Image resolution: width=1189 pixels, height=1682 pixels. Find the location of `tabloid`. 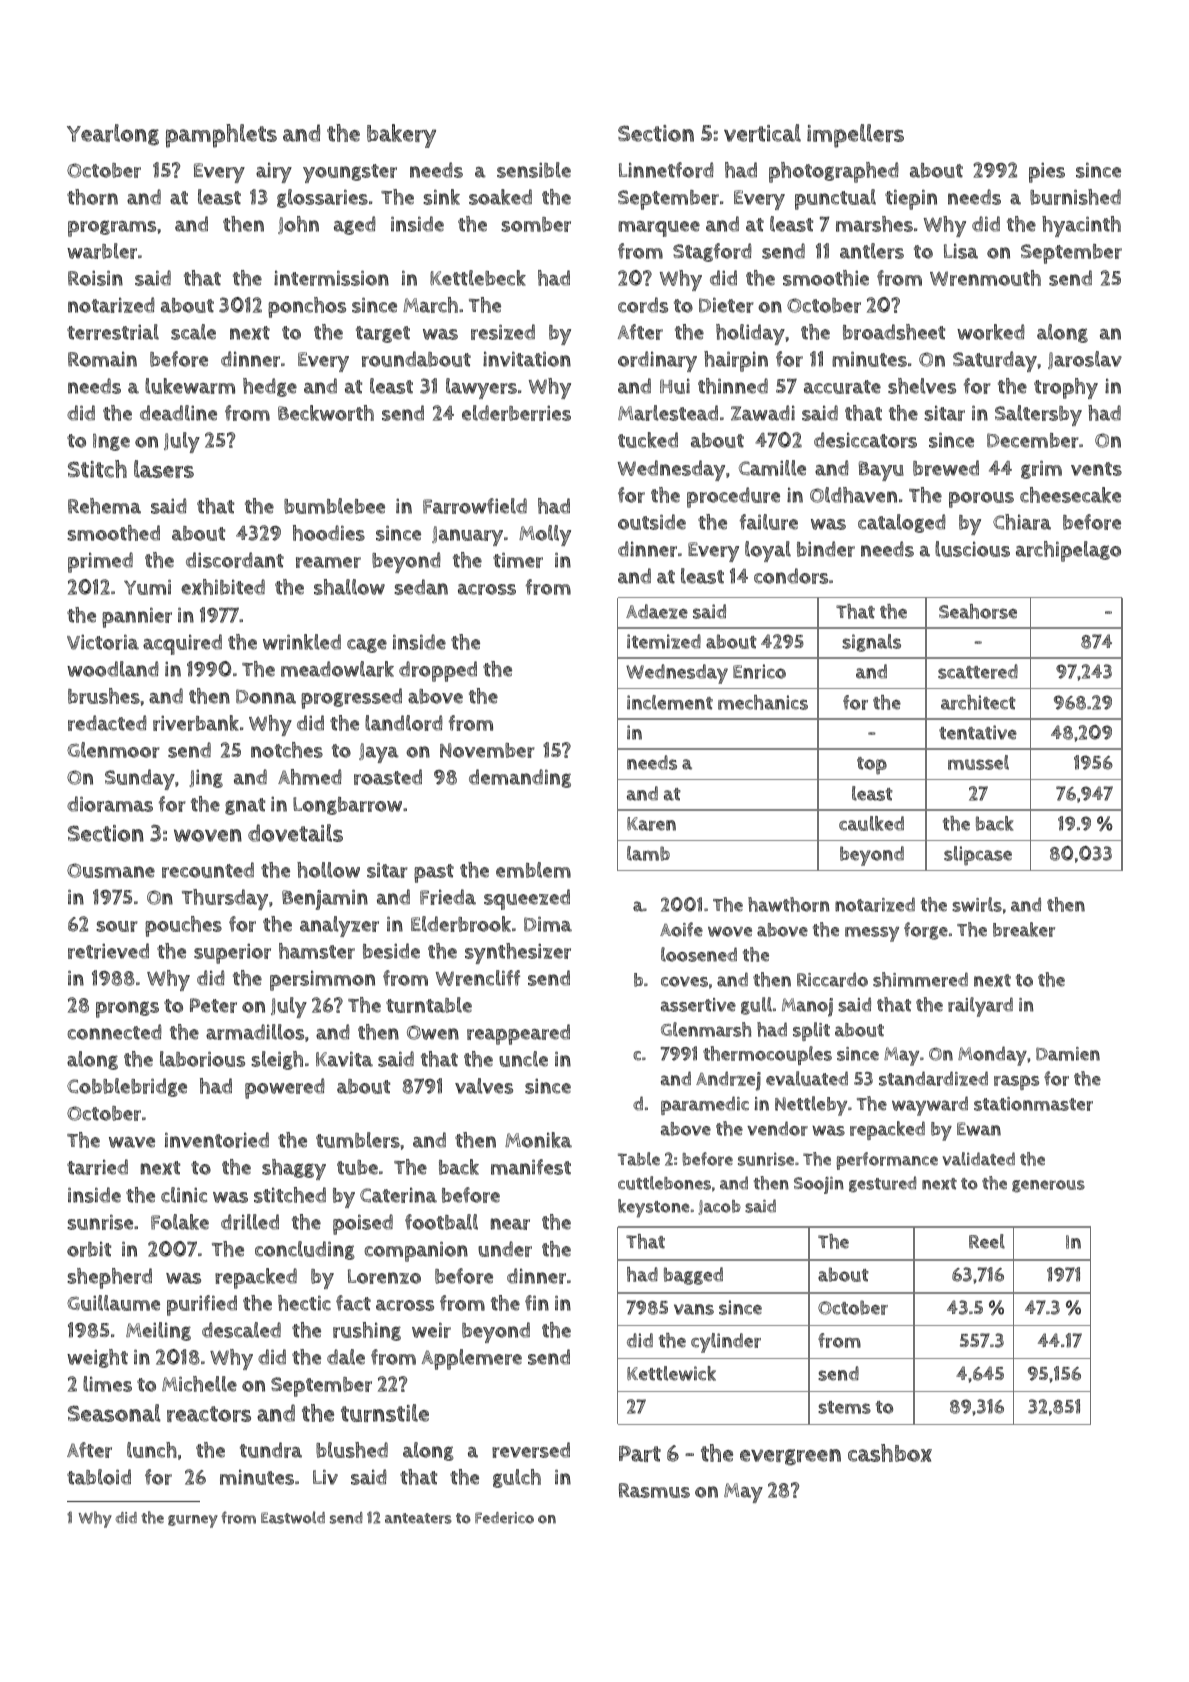

tabloid is located at coordinates (99, 1477).
